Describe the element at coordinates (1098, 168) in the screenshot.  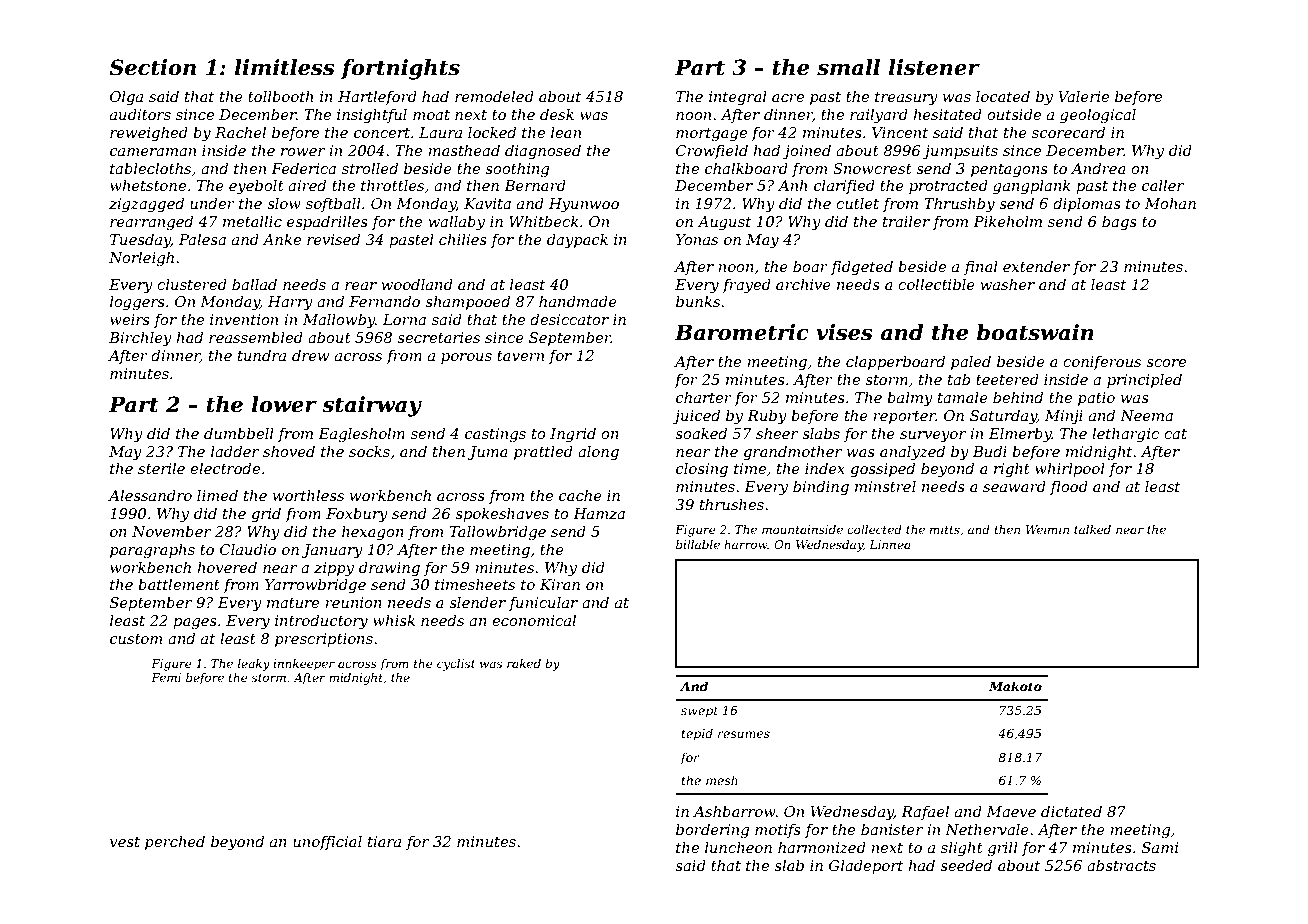
I see `Andrea` at that location.
